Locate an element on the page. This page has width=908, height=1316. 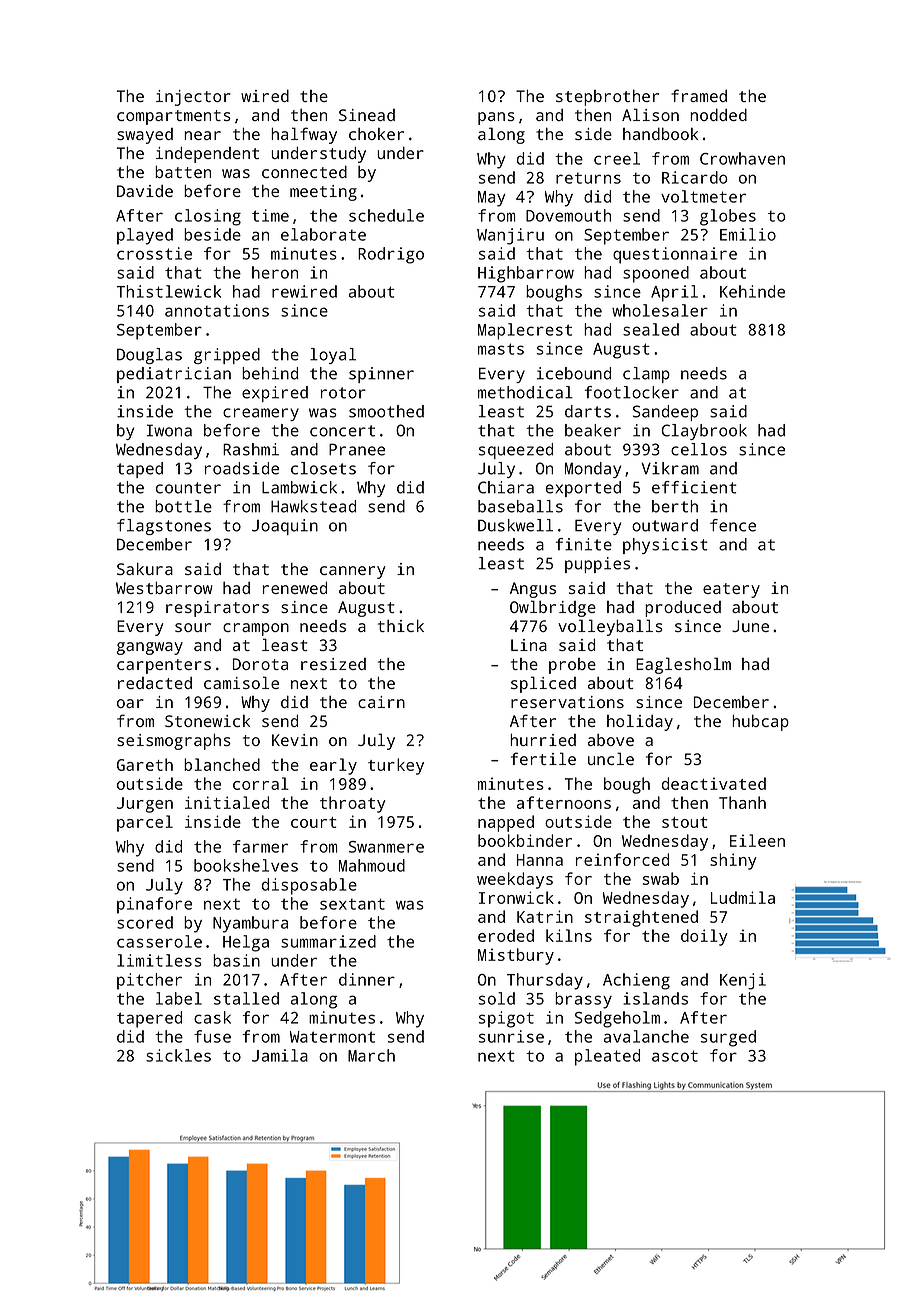
fence is located at coordinates (733, 525).
